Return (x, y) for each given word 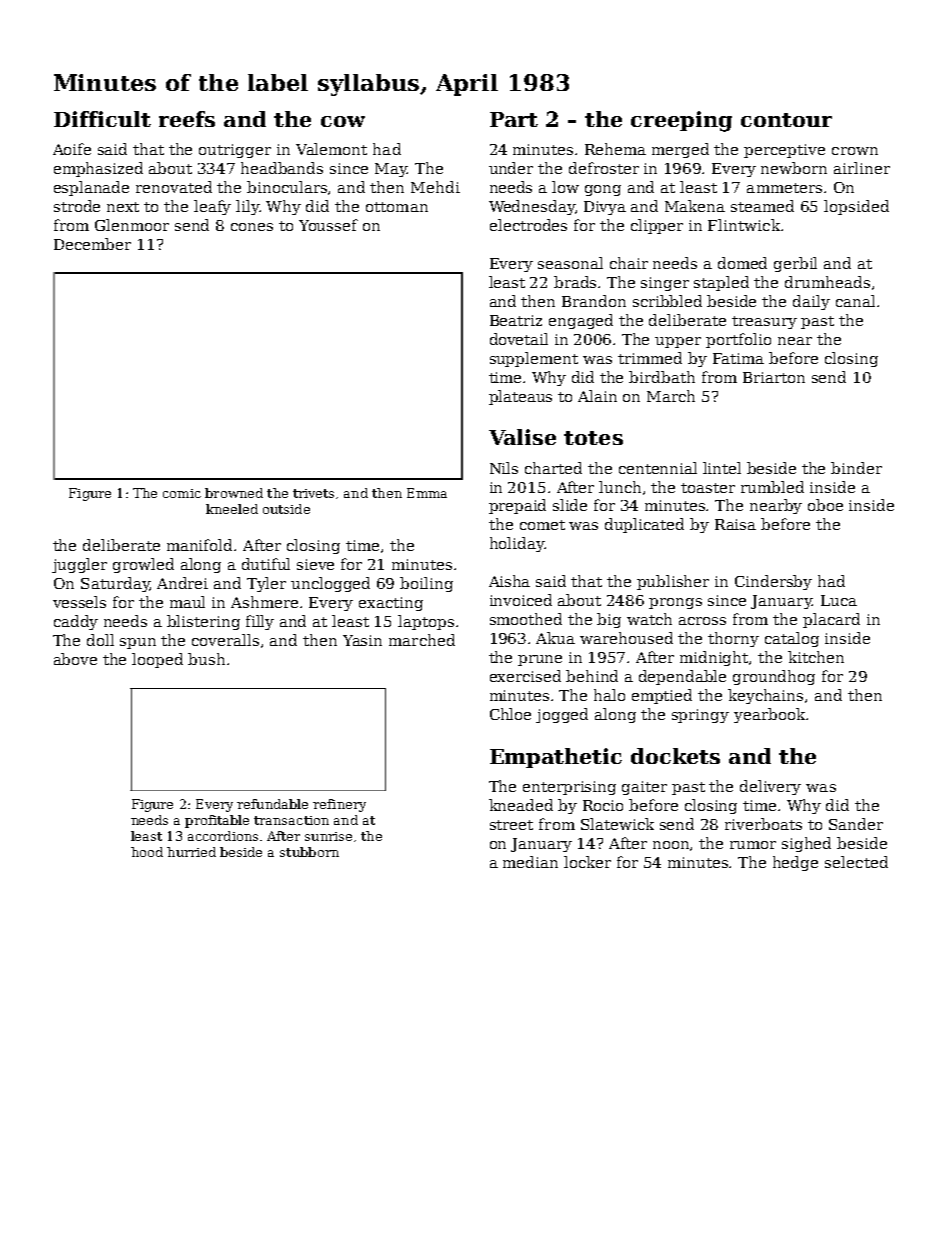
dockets (675, 756)
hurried (191, 852)
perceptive (784, 151)
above (75, 659)
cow (343, 121)
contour (786, 120)
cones (252, 227)
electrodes (528, 225)
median (530, 862)
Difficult (102, 119)
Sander (856, 824)
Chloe (510, 714)
